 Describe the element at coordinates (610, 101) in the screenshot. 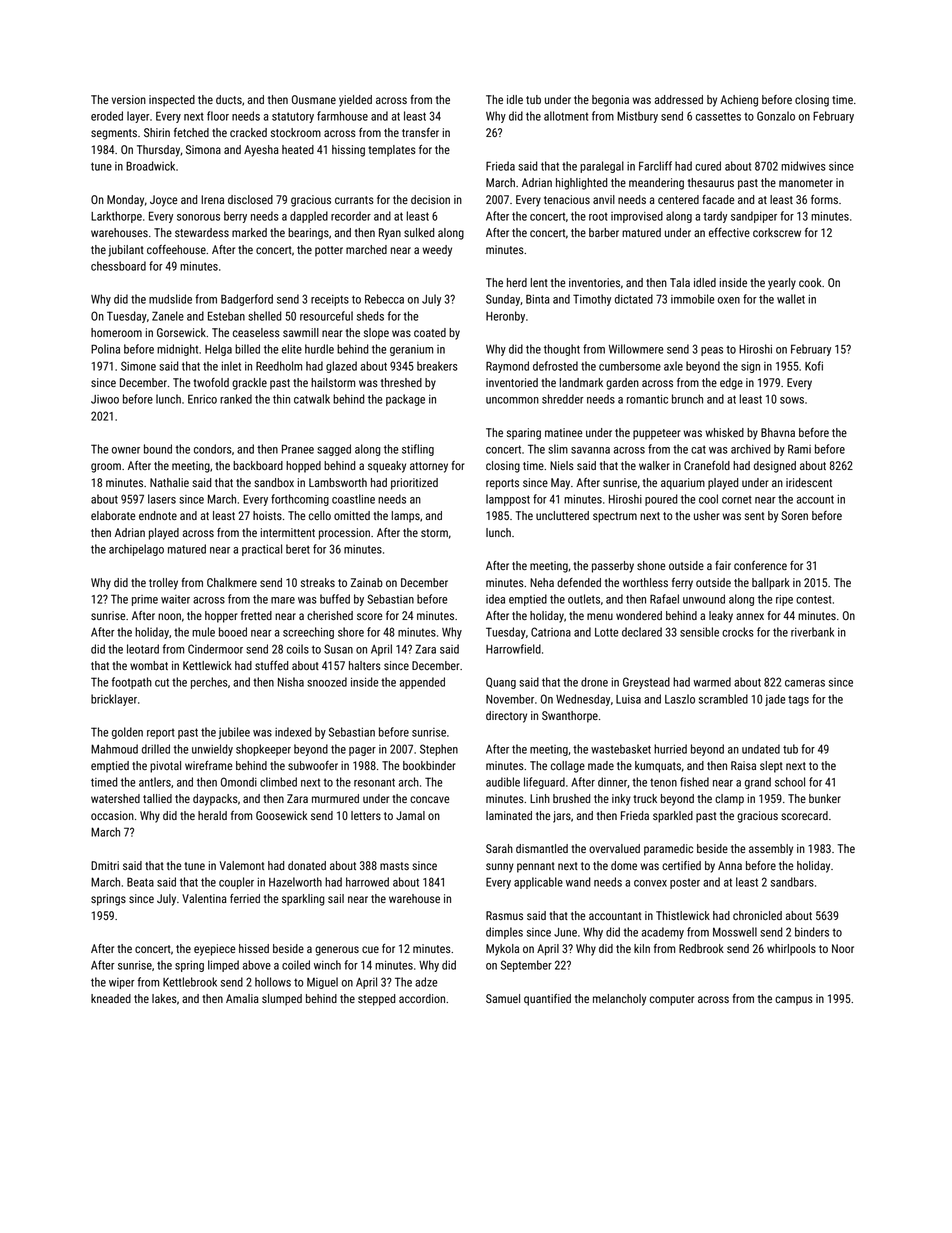

I see `begonia` at that location.
